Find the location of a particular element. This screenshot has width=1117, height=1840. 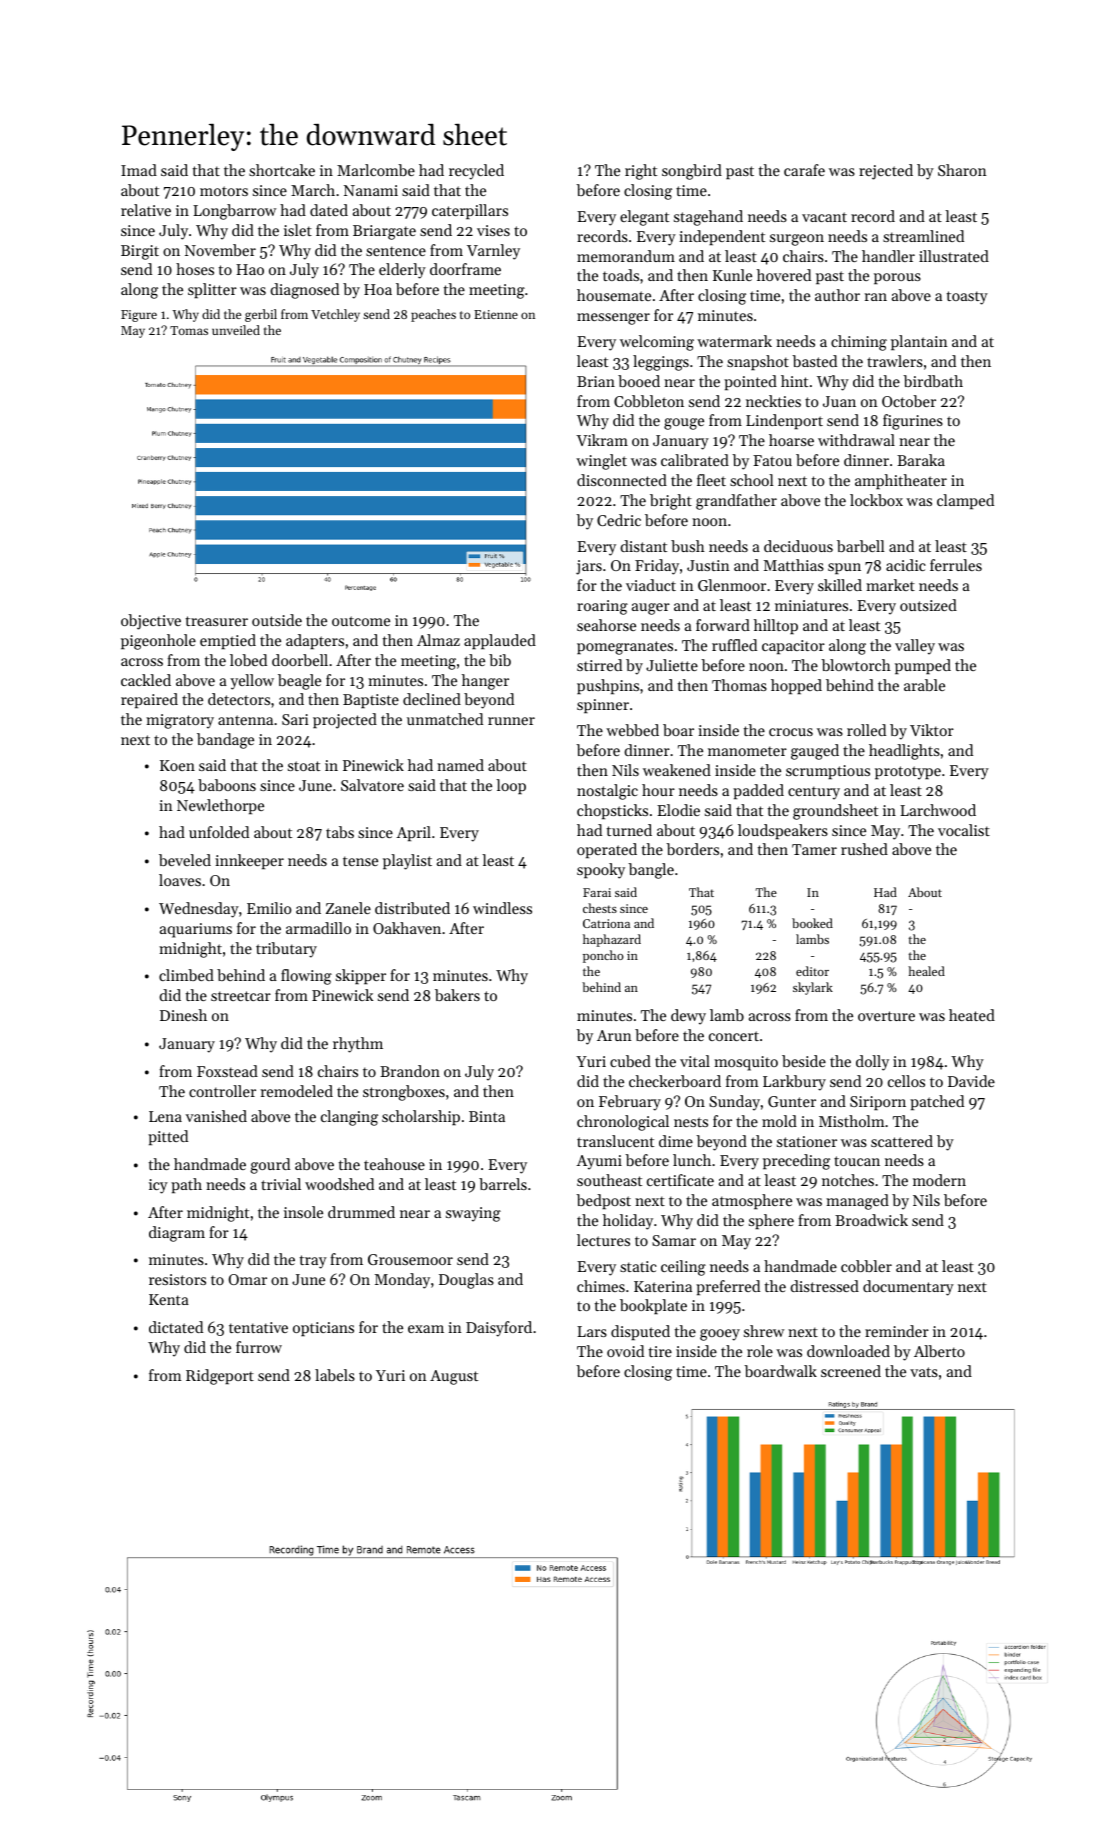

furrow is located at coordinates (259, 1347).
